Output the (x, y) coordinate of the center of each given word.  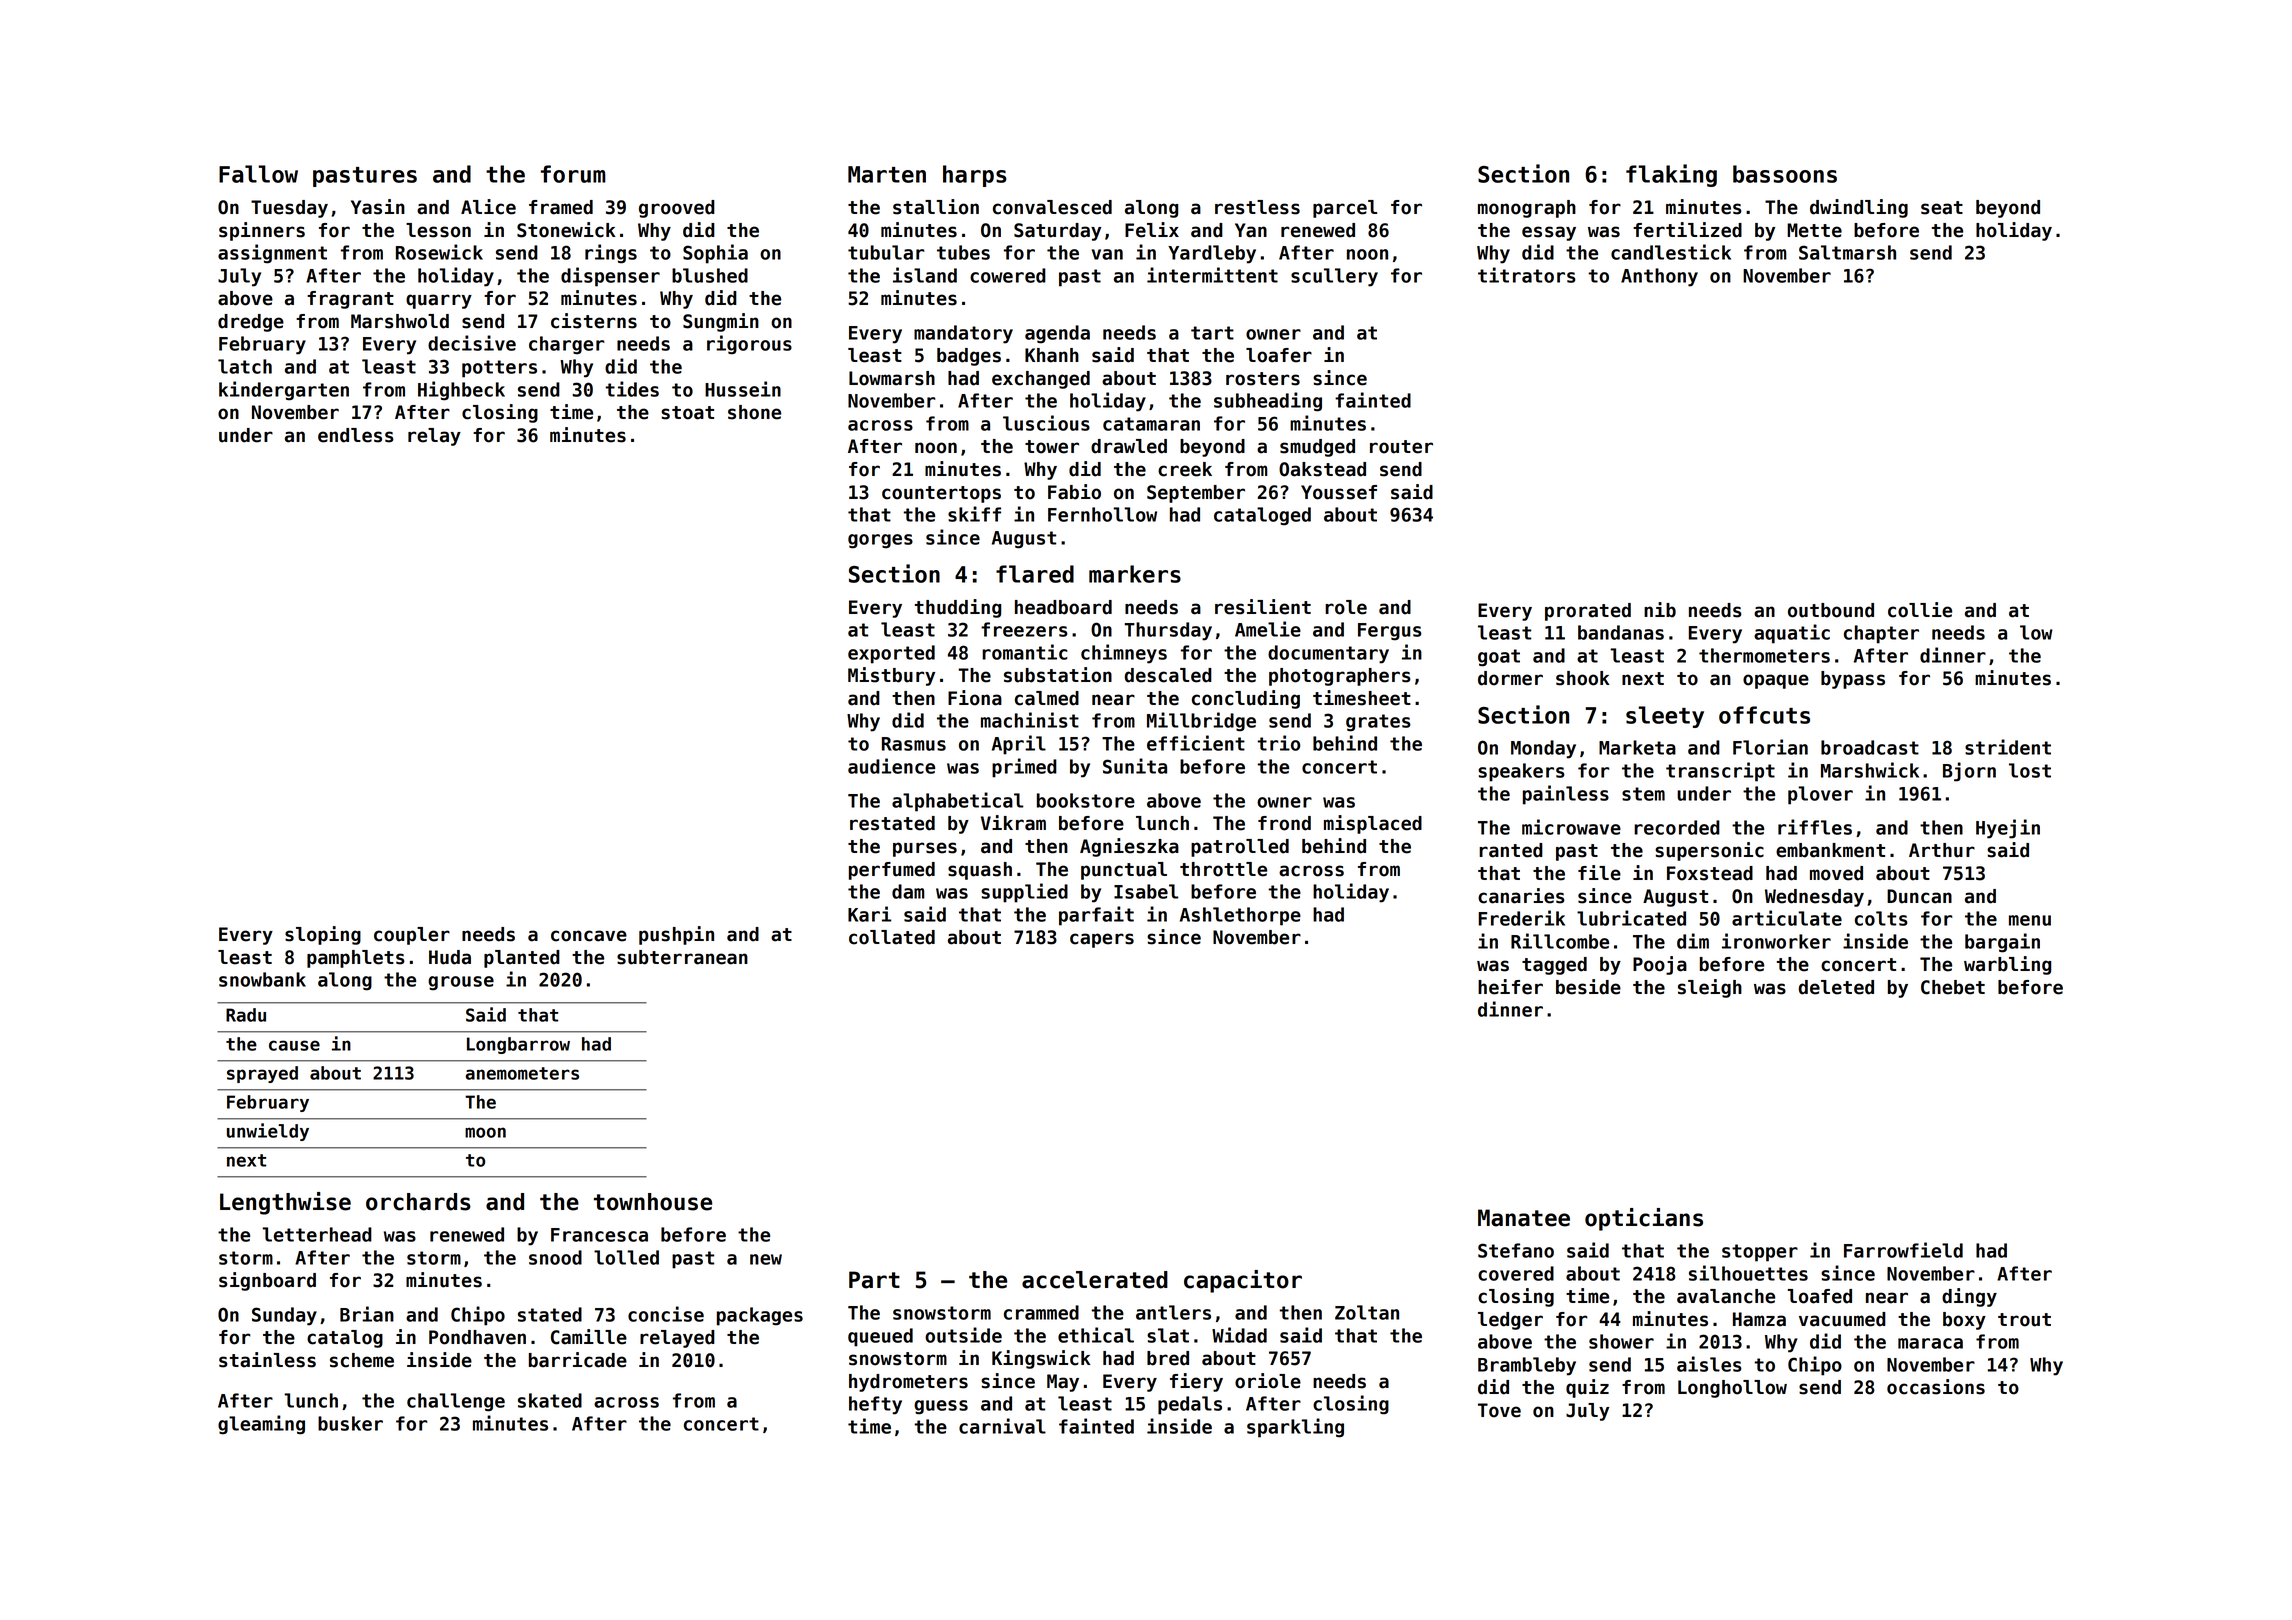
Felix (1152, 230)
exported (891, 654)
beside (1588, 987)
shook (1583, 678)
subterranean (682, 957)
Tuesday (289, 209)
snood (555, 1257)
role (1346, 607)
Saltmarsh (1847, 252)
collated (892, 937)
